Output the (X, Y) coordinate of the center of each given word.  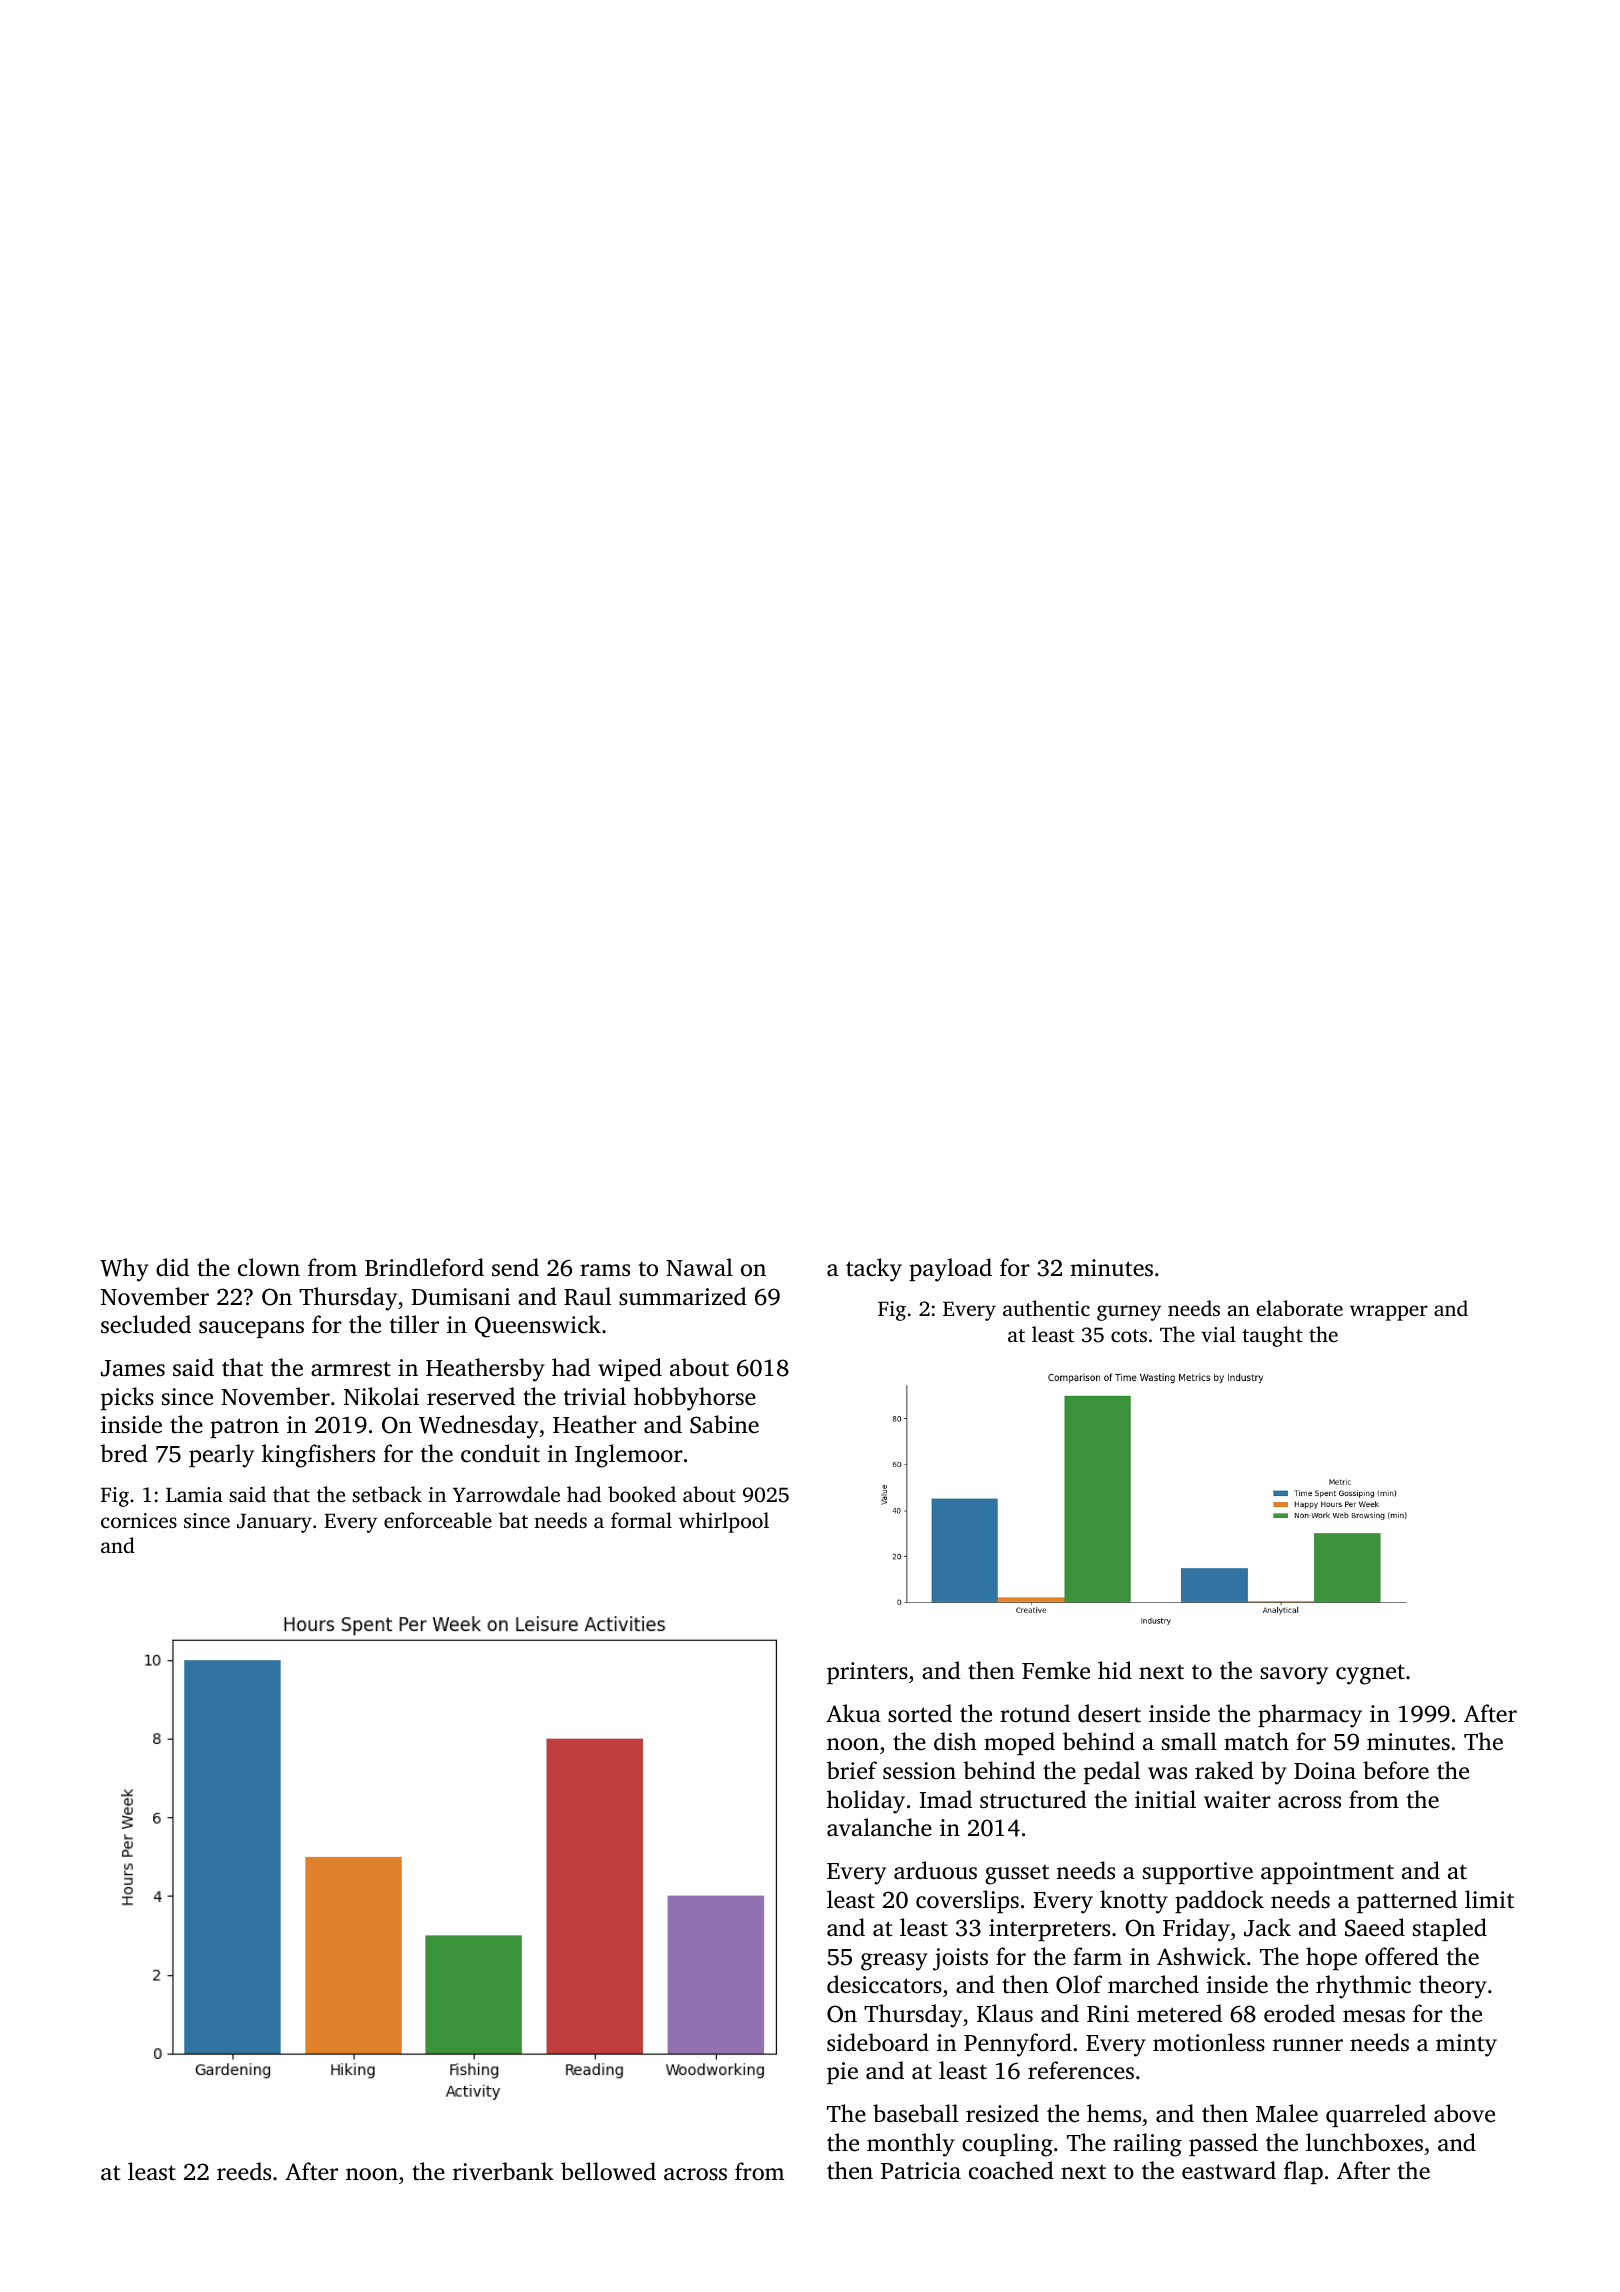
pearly (221, 1456)
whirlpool (724, 1522)
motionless (1209, 2042)
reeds (244, 2171)
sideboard (878, 2042)
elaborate (1300, 1308)
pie (842, 2073)
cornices (139, 1520)
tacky (874, 1270)
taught (1272, 1336)
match (1256, 1741)
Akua (853, 1713)
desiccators (884, 1984)
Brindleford (424, 1267)
